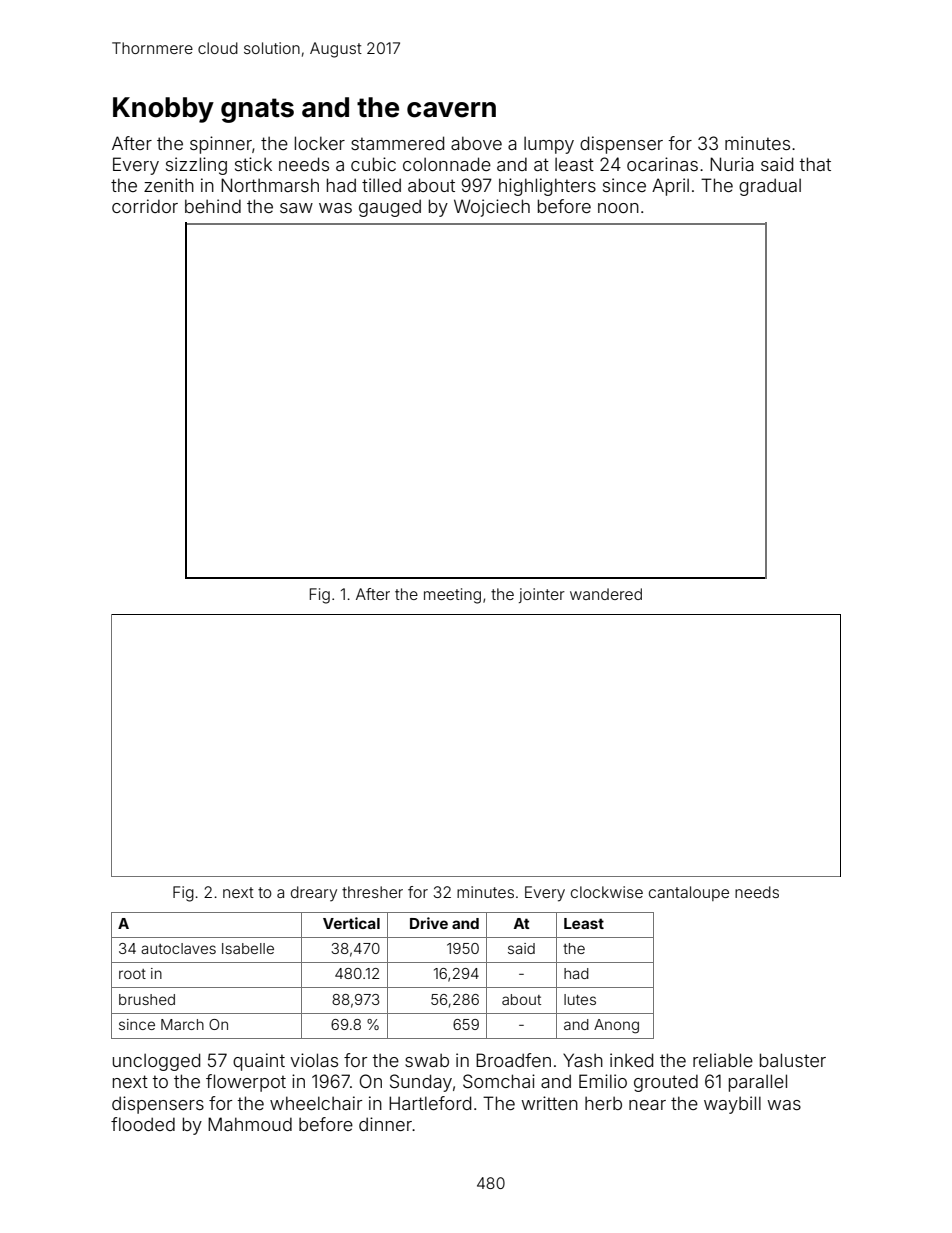  Describe the element at coordinates (427, 1060) in the screenshot. I see `swab` at that location.
